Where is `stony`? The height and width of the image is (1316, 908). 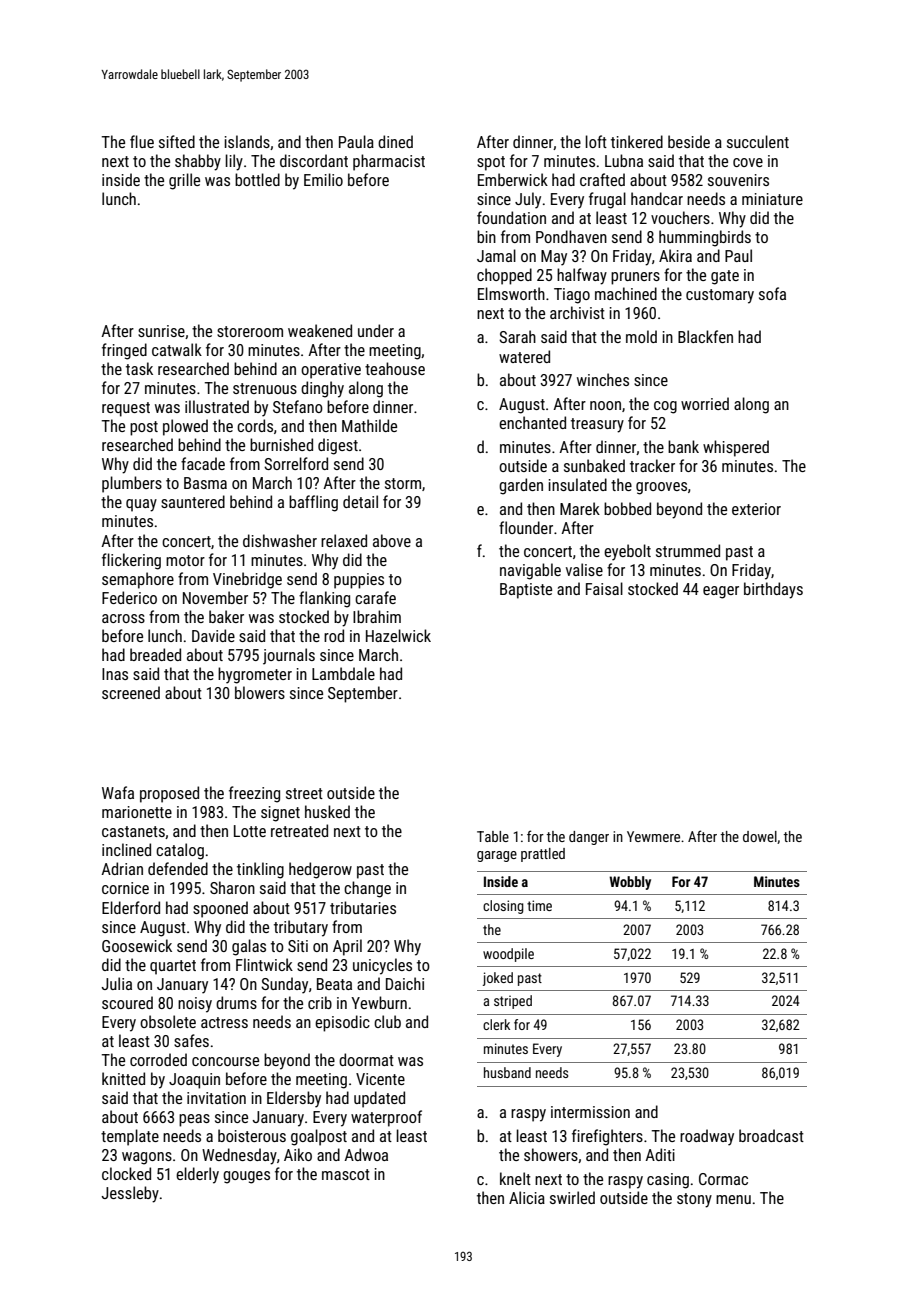
stony is located at coordinates (694, 1200).
